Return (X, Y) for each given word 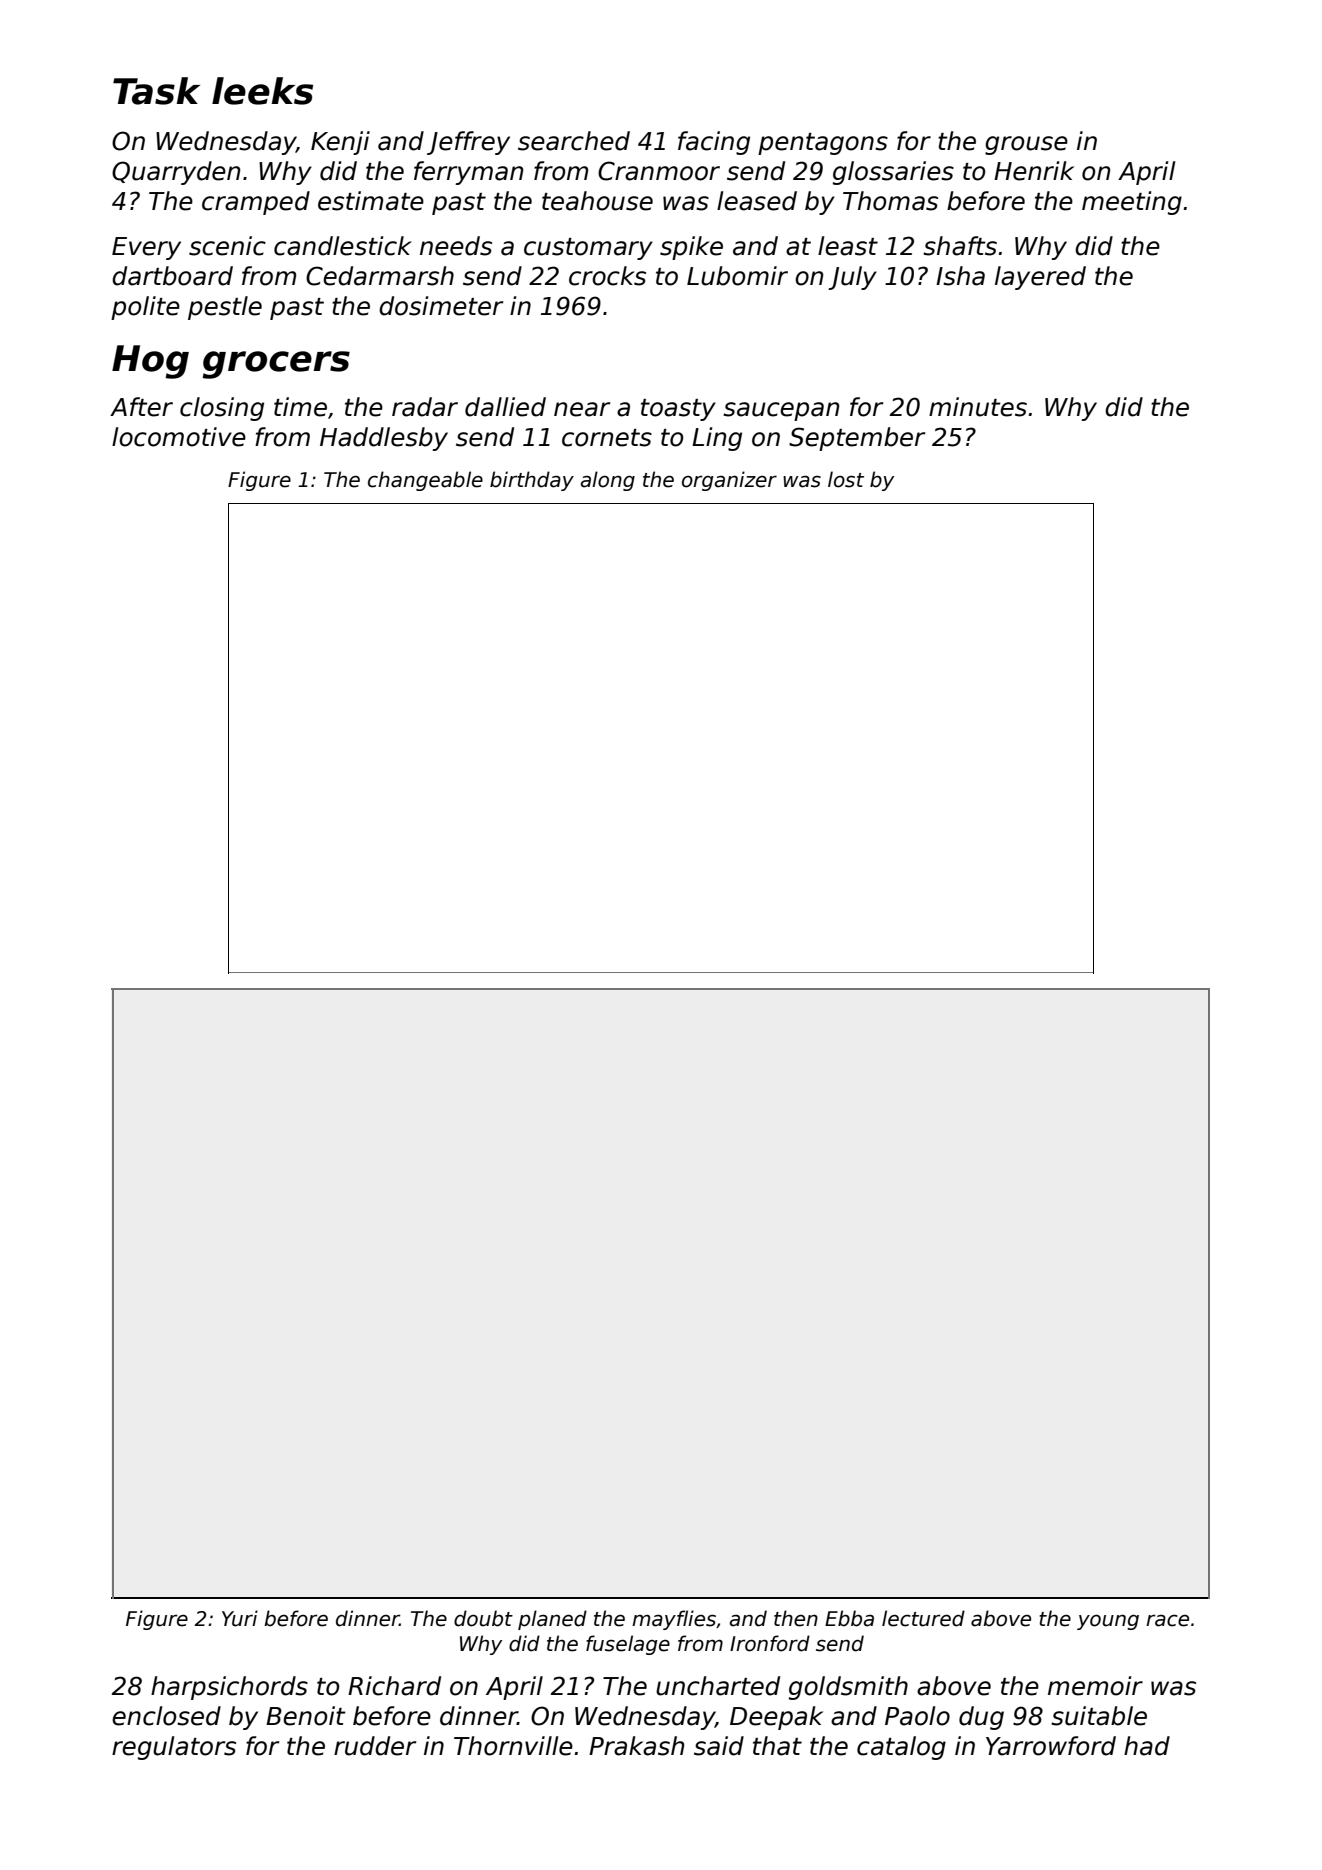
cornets (607, 438)
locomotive (179, 437)
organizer (729, 481)
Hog (150, 362)
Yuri (240, 1618)
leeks (262, 91)
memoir (1095, 1686)
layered (1040, 278)
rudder (375, 1746)
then (796, 1618)
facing (714, 143)
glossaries (893, 173)
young (1108, 1622)
